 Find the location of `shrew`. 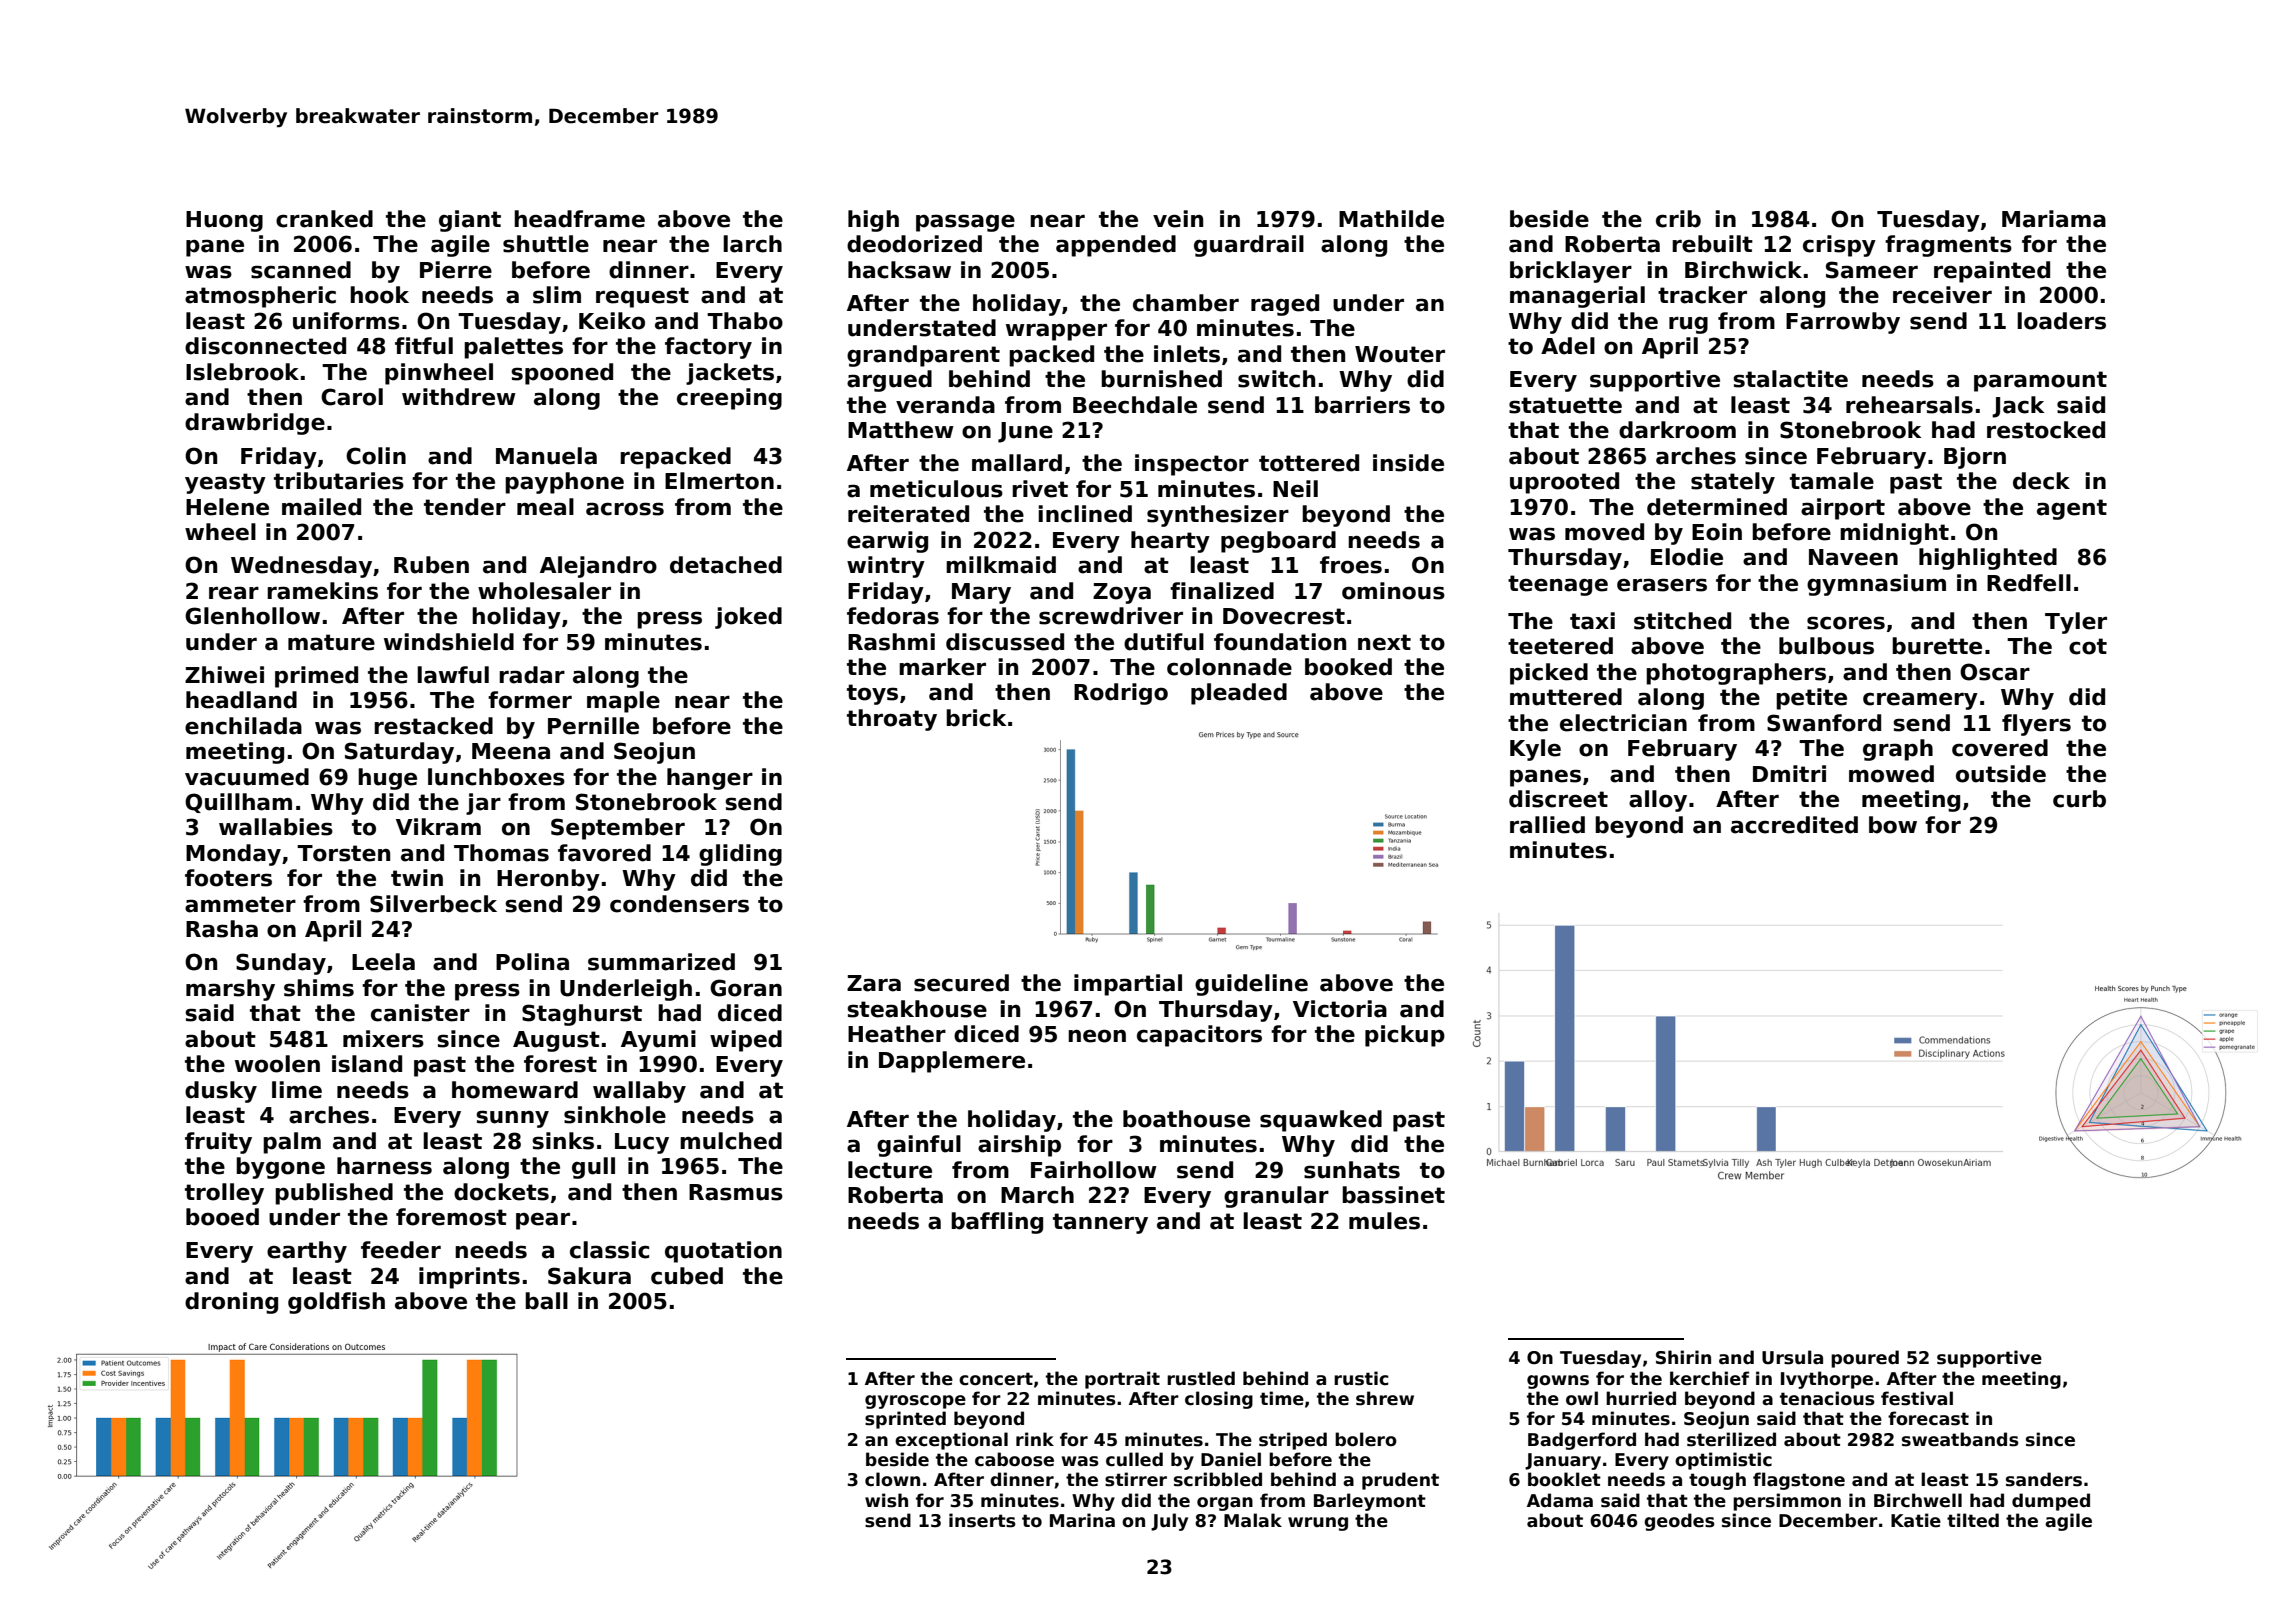

shrew is located at coordinates (1385, 1398).
